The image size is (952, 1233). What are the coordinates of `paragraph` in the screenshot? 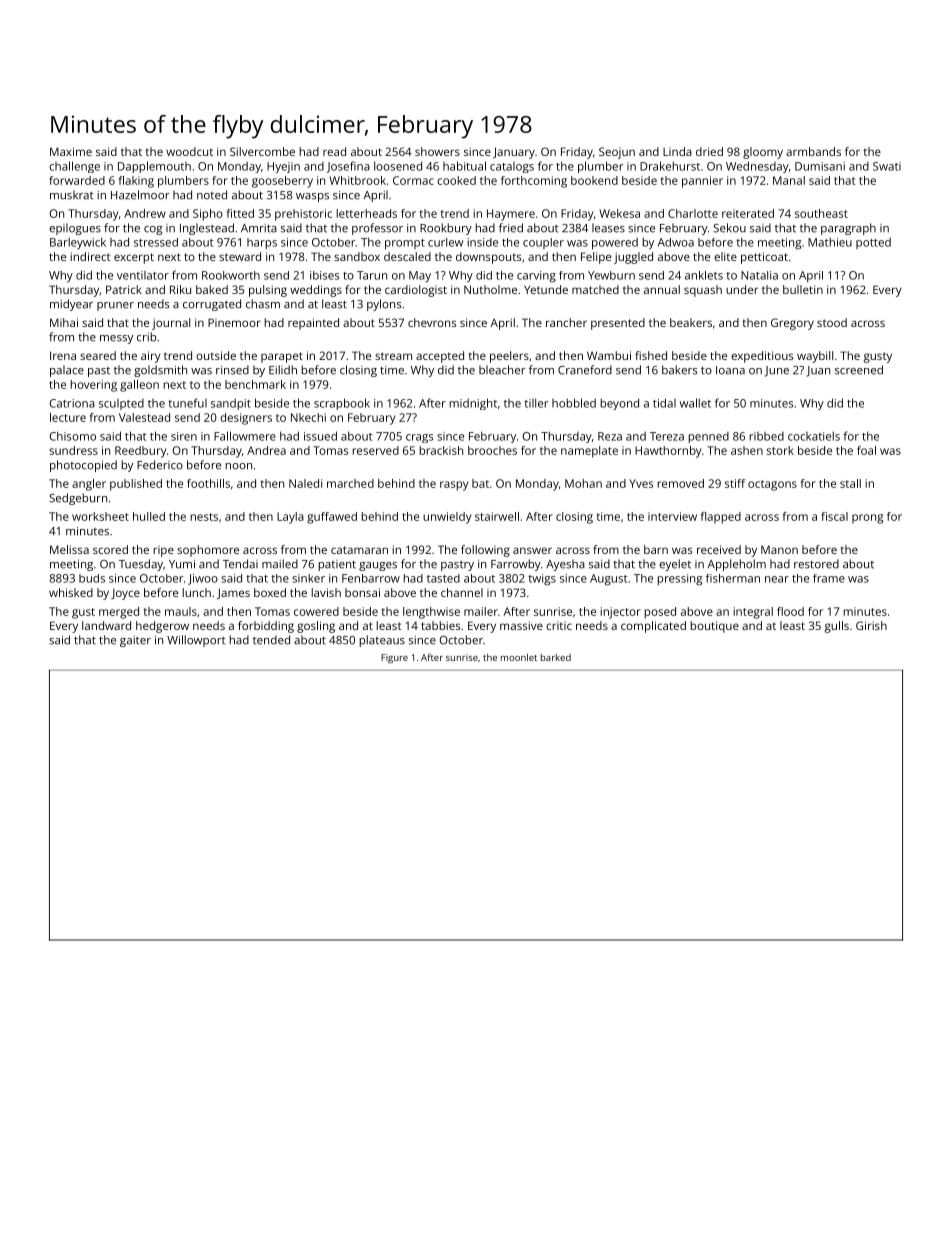 It's located at (848, 229).
